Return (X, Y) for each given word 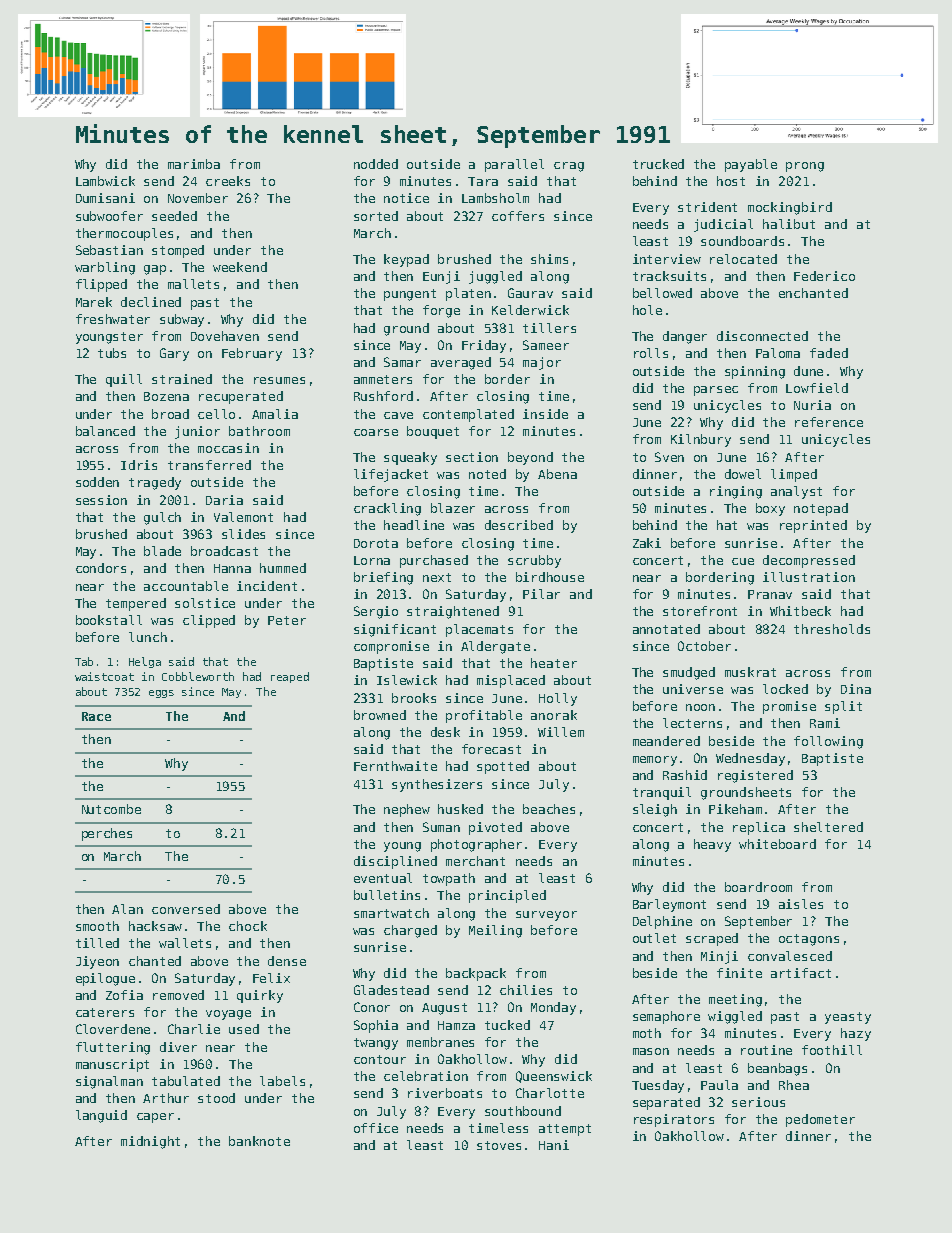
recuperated (241, 397)
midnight (150, 1142)
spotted (503, 767)
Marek (94, 302)
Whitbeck (800, 611)
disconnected (762, 336)
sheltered (828, 827)
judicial (723, 225)
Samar (402, 362)
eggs (161, 694)
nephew (407, 810)
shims (549, 259)
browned (380, 715)
